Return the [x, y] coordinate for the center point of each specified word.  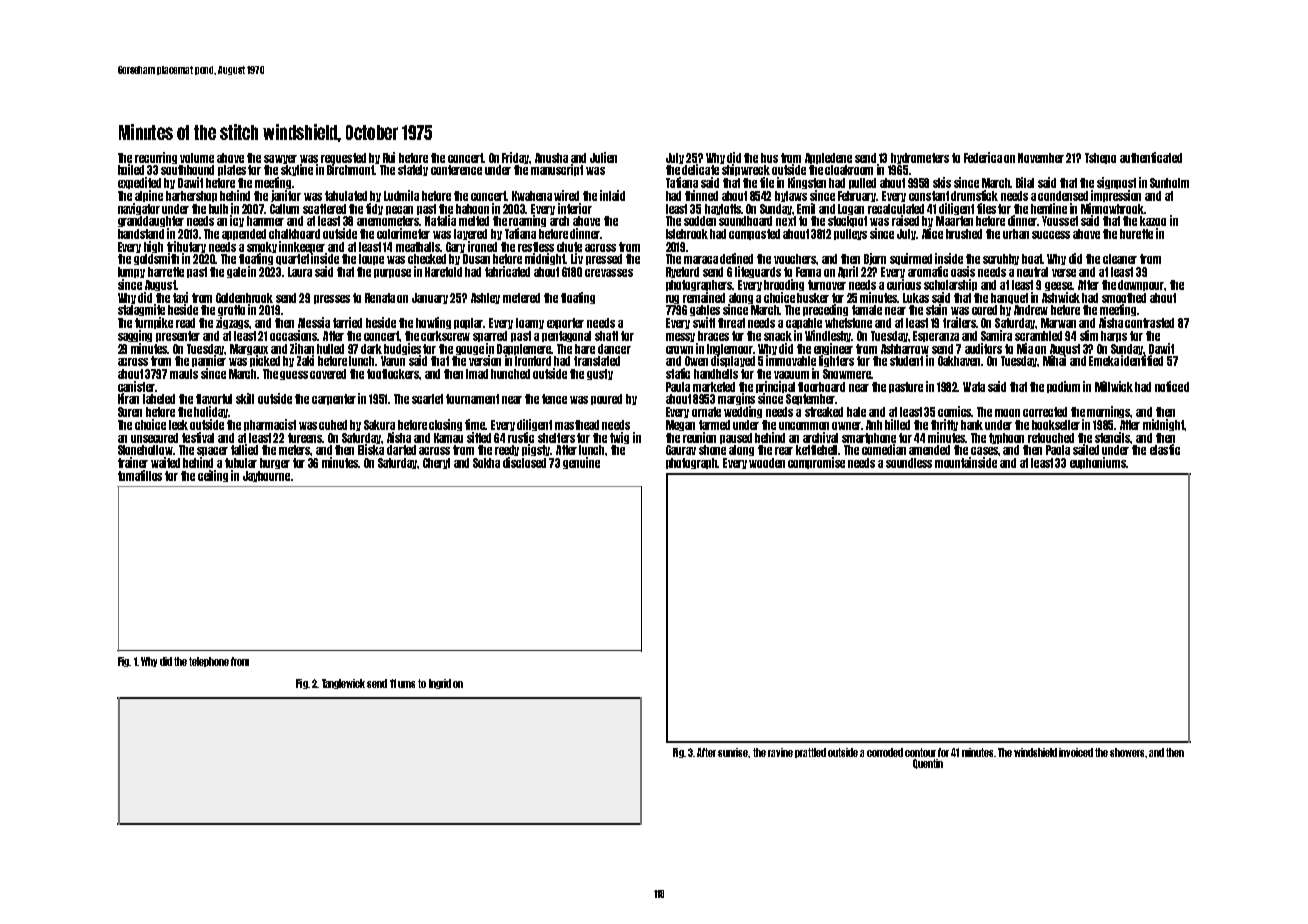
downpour [1141, 285]
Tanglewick [343, 684]
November [1041, 158]
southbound [187, 170]
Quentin [928, 764]
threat [731, 323]
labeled [159, 399]
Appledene [828, 158]
